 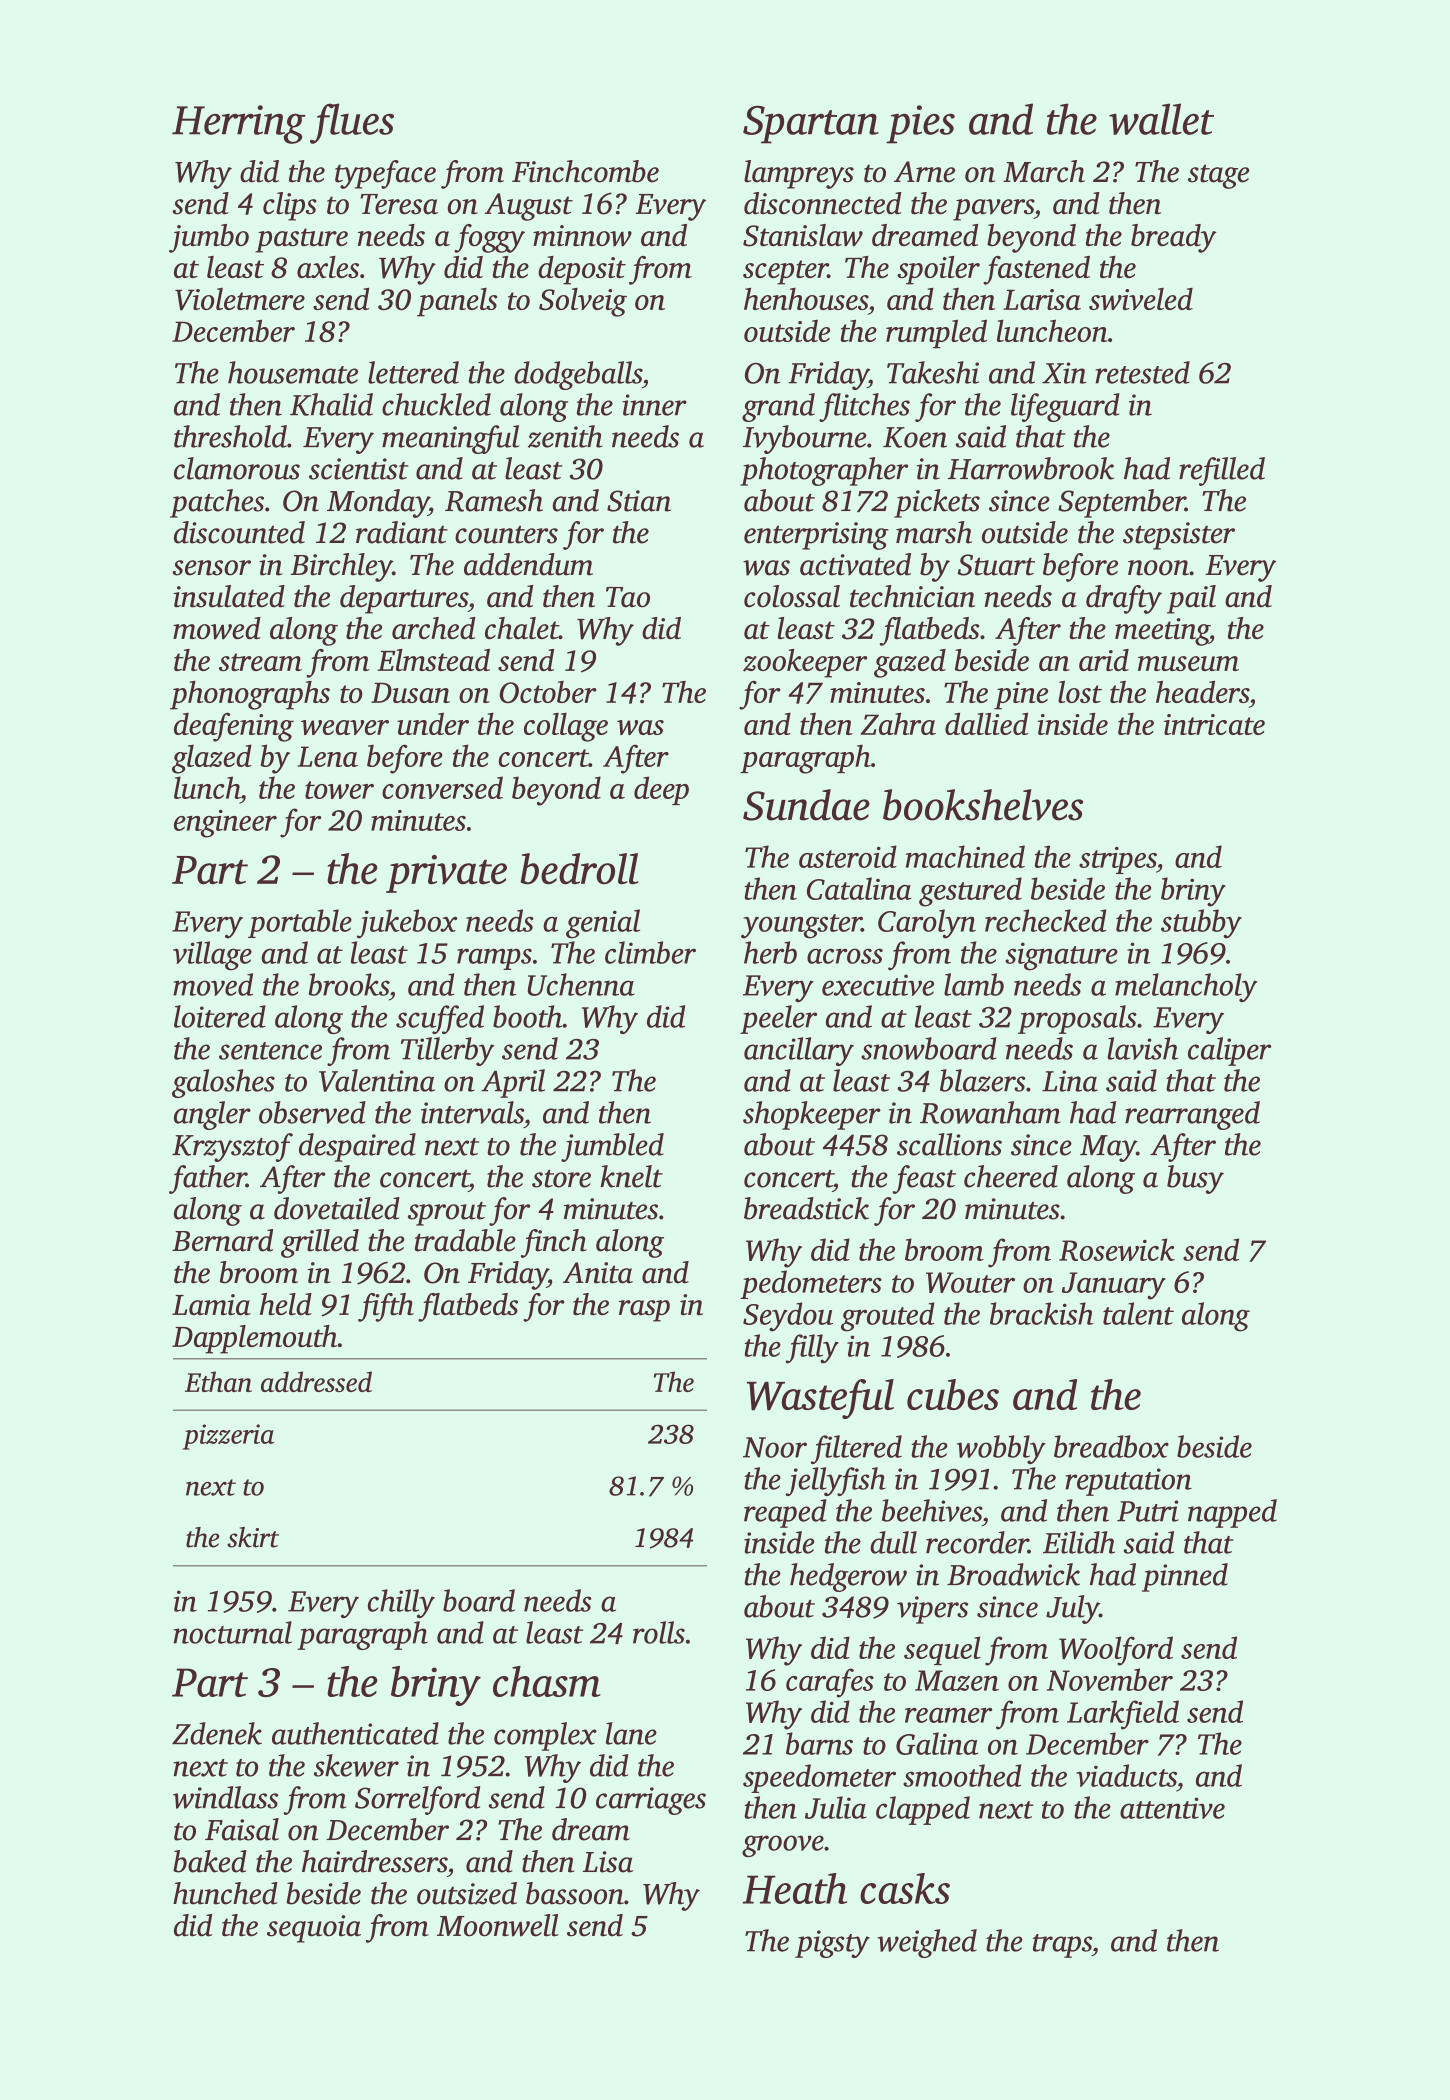 I want to click on casks, so click(x=905, y=1888).
